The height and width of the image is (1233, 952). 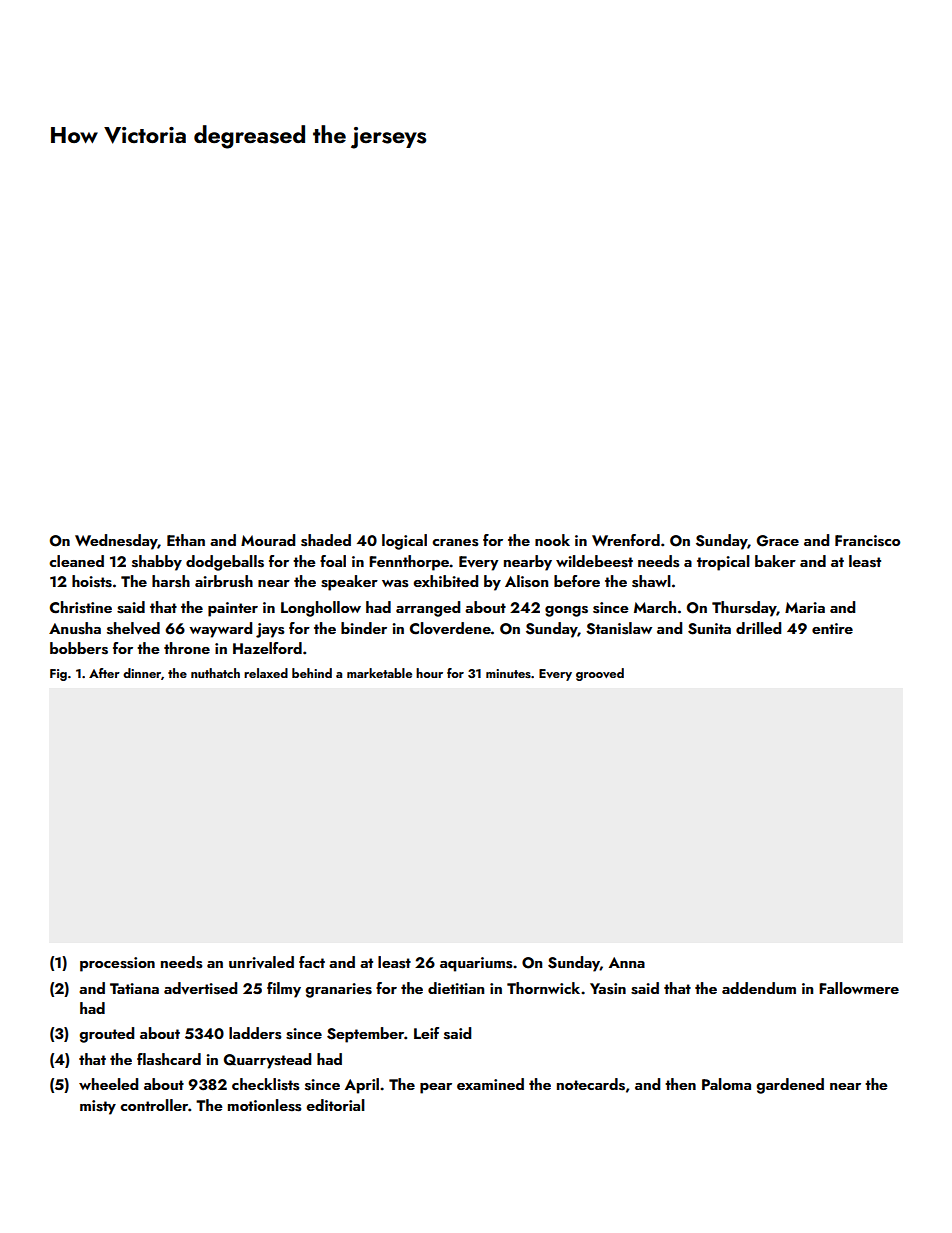 What do you see at coordinates (832, 628) in the image?
I see `entire` at bounding box center [832, 628].
